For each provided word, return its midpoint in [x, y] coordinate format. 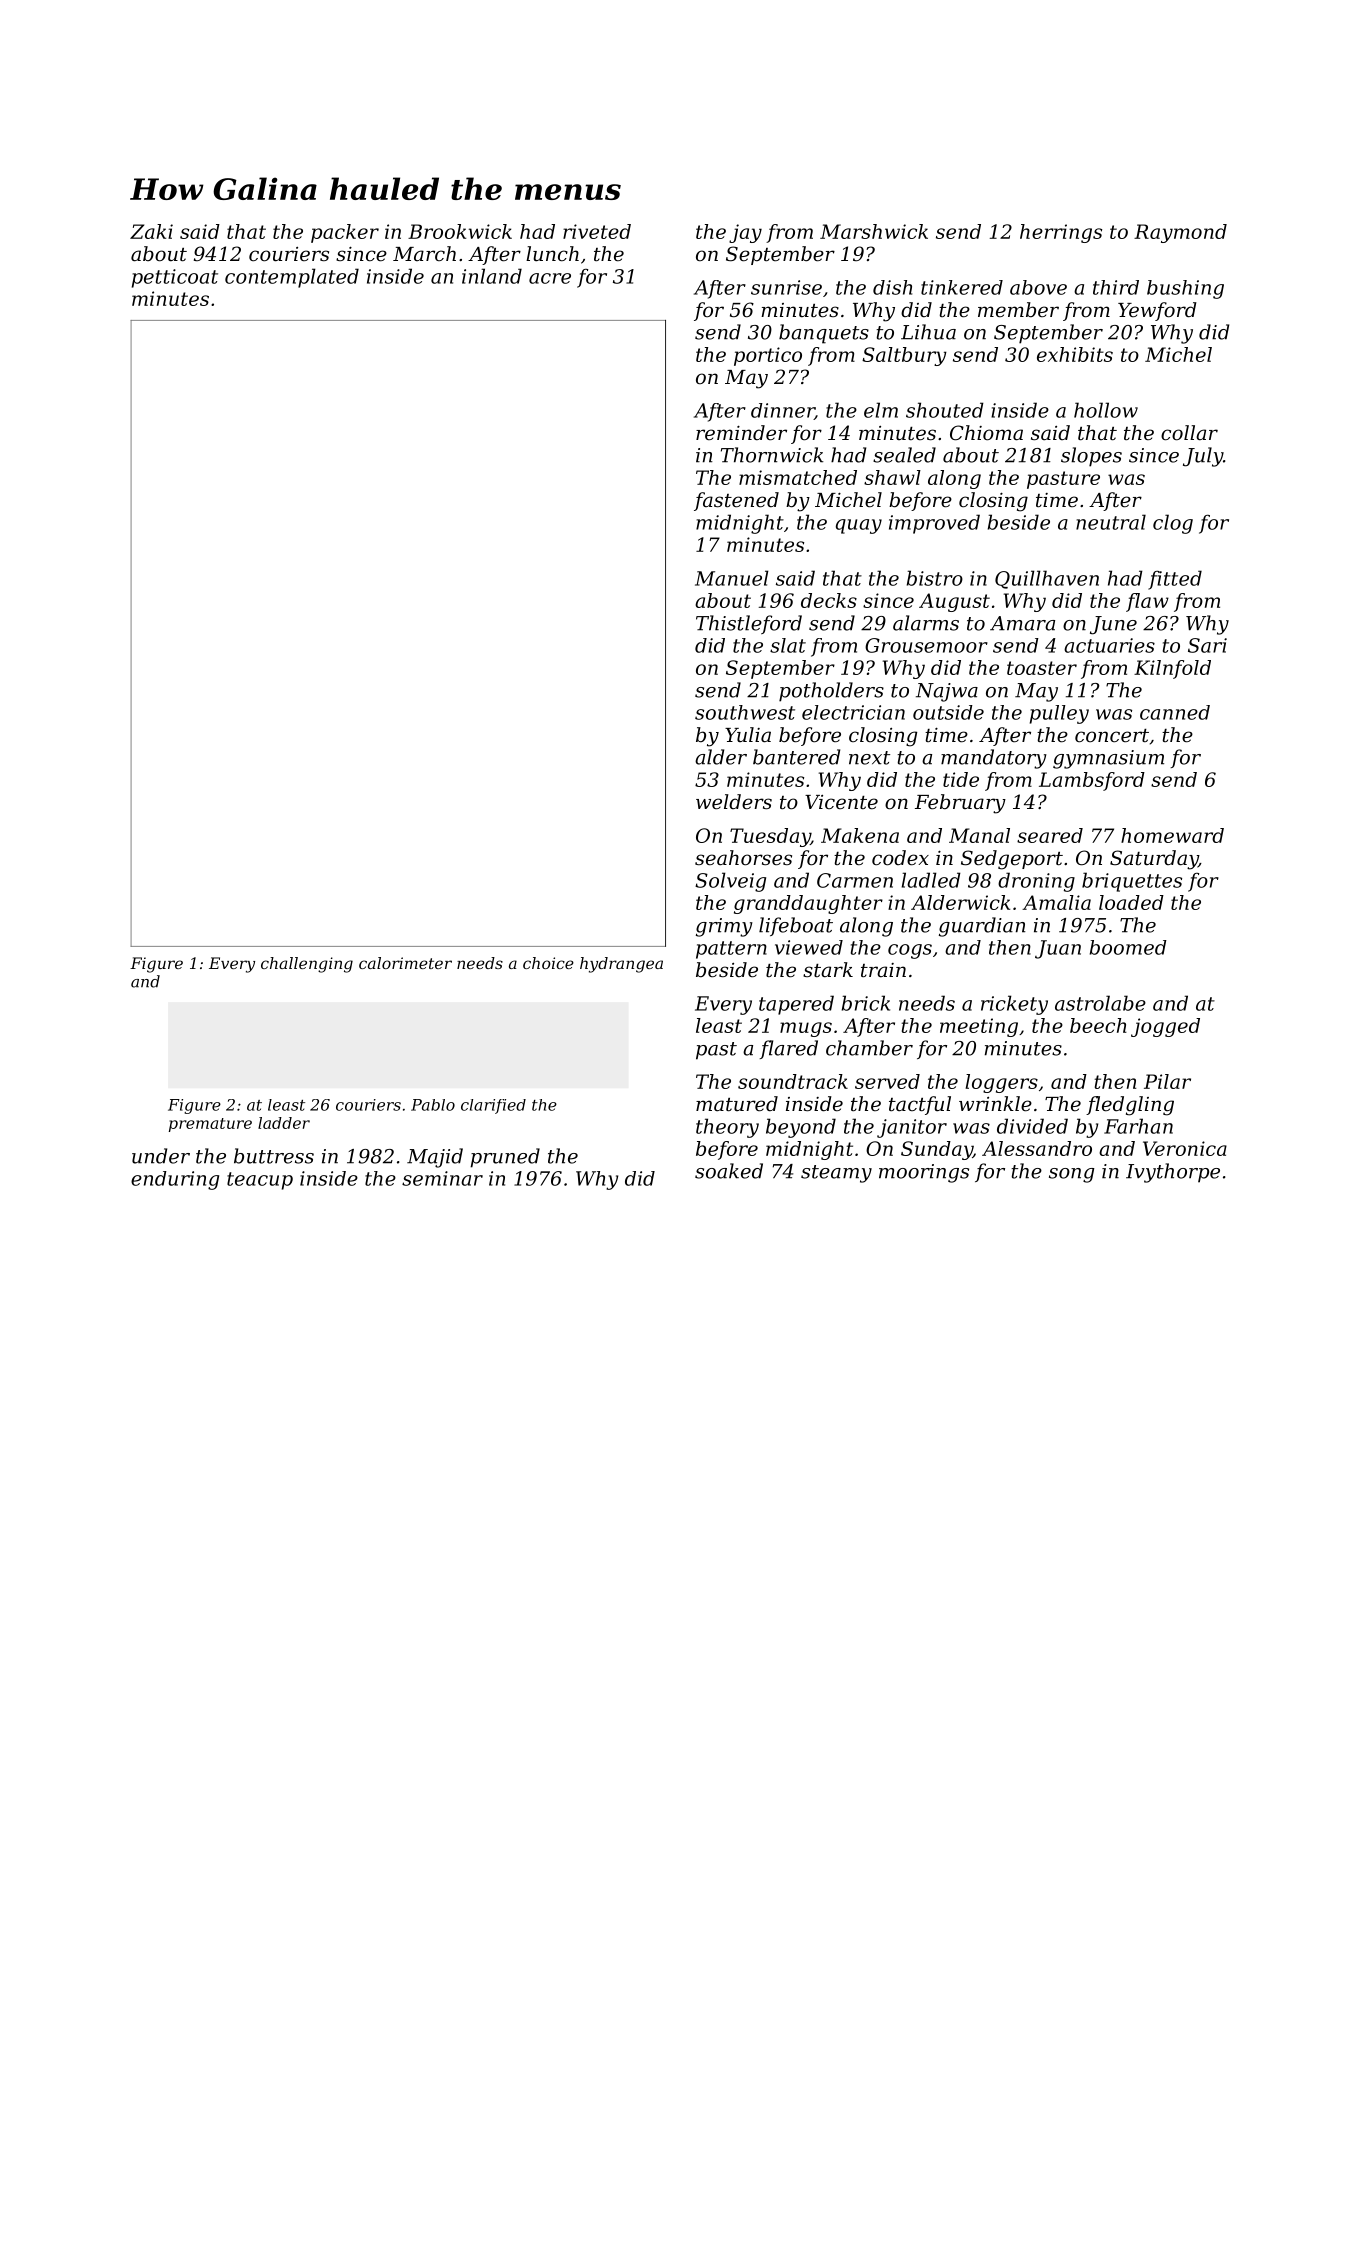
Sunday [937, 1150]
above [1038, 287]
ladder [284, 1123]
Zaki [151, 231]
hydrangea [621, 965]
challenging [307, 965]
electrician [853, 712]
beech [1098, 1025]
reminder [741, 433]
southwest [745, 712]
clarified [493, 1106]
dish [892, 287]
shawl [892, 477]
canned [1175, 712]
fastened [736, 501]
